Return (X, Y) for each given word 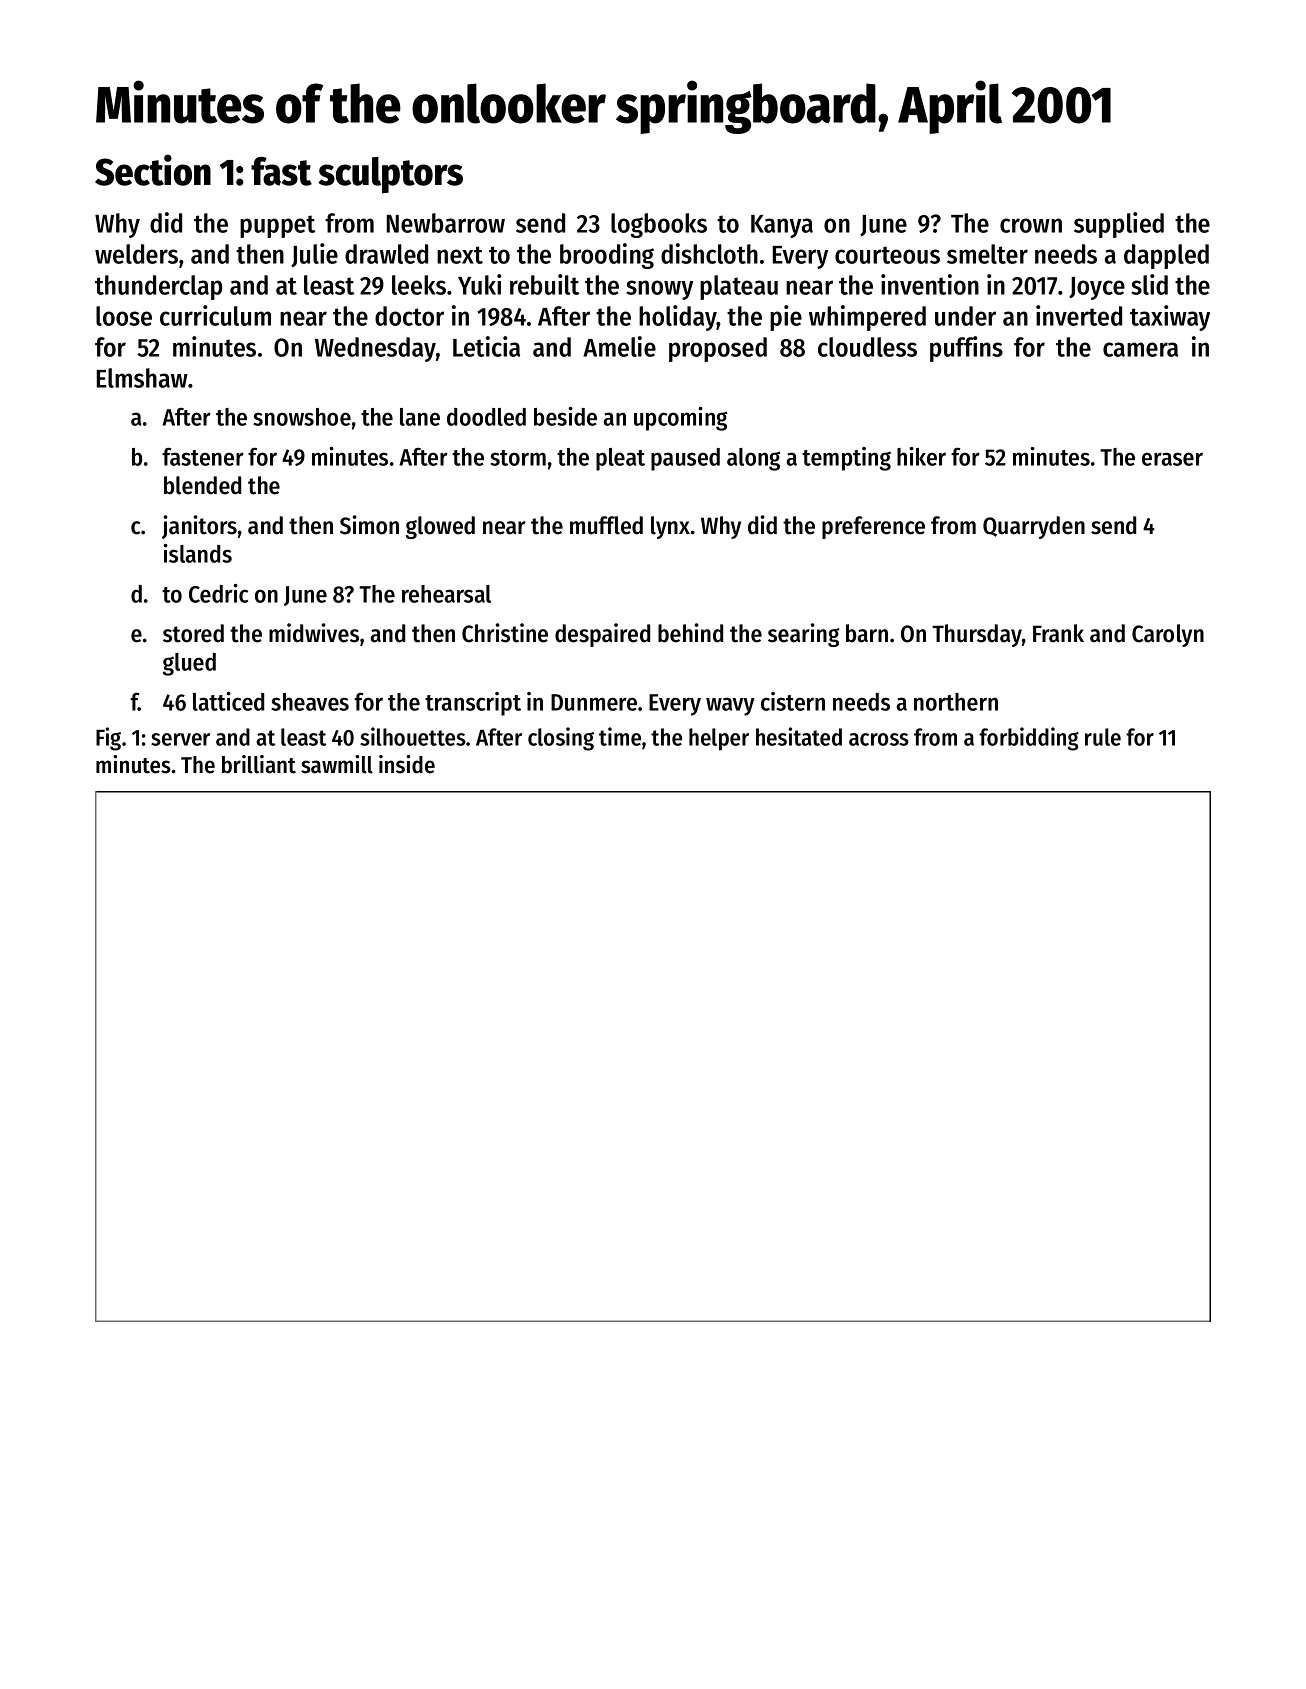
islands (198, 553)
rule (1103, 737)
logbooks (659, 225)
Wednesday (375, 349)
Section (153, 170)
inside (407, 764)
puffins (966, 349)
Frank (1058, 633)
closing (561, 739)
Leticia (486, 346)
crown (1031, 225)
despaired (602, 635)
